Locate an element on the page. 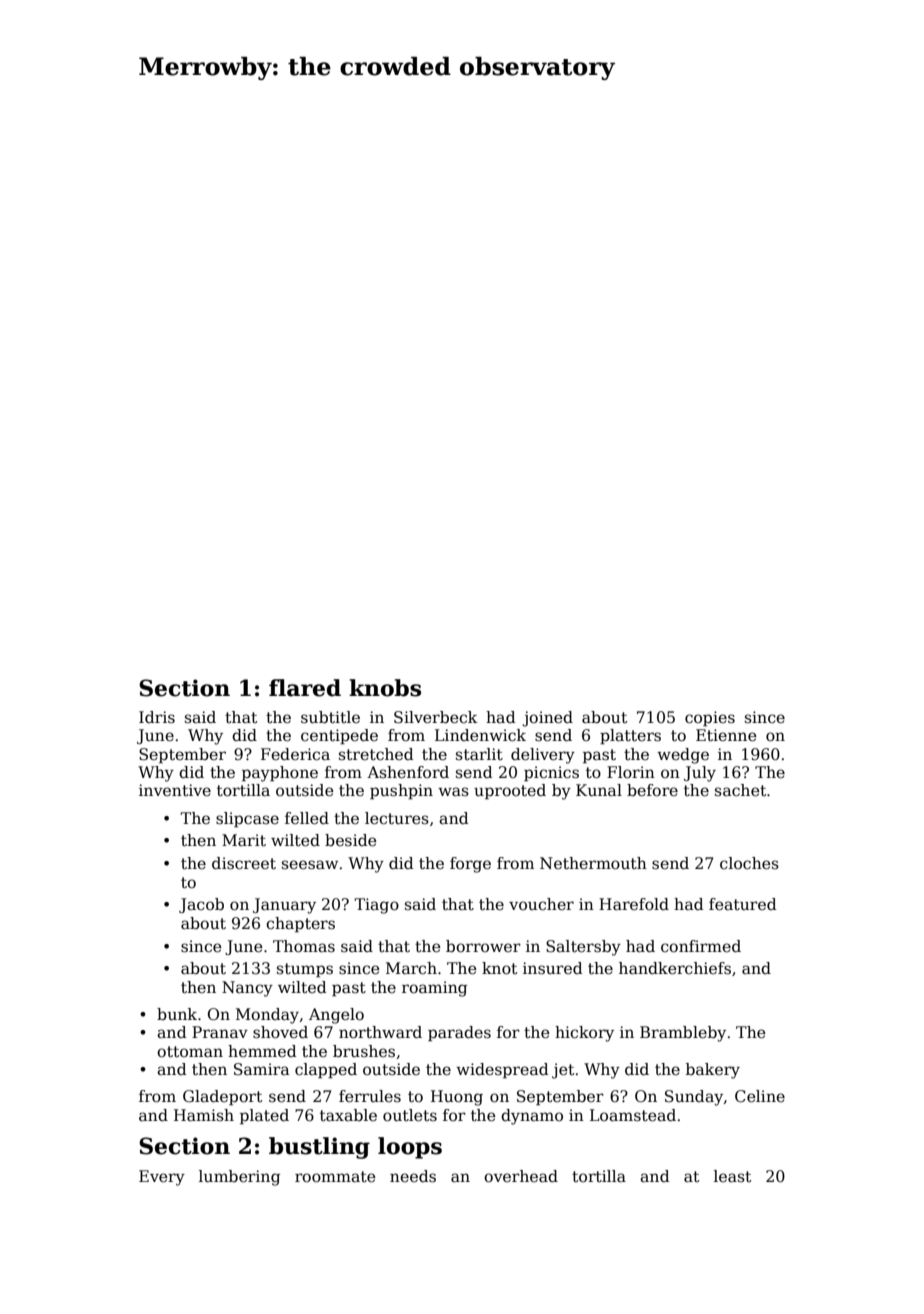 This document has height=1314, width=924. Idris is located at coordinates (157, 717).
